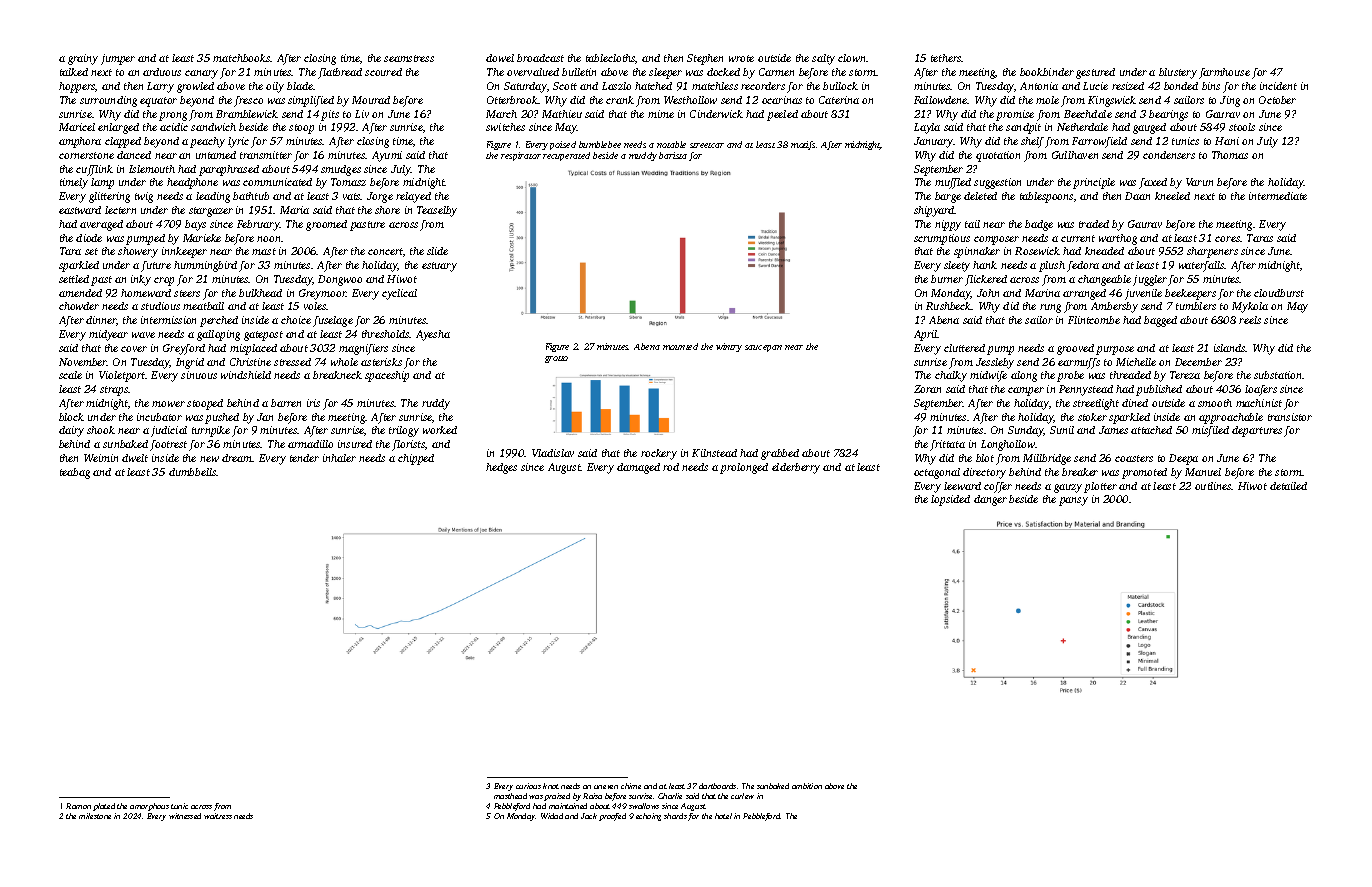 Image resolution: width=1372 pixels, height=887 pixels. I want to click on tablecloths, so click(611, 59).
